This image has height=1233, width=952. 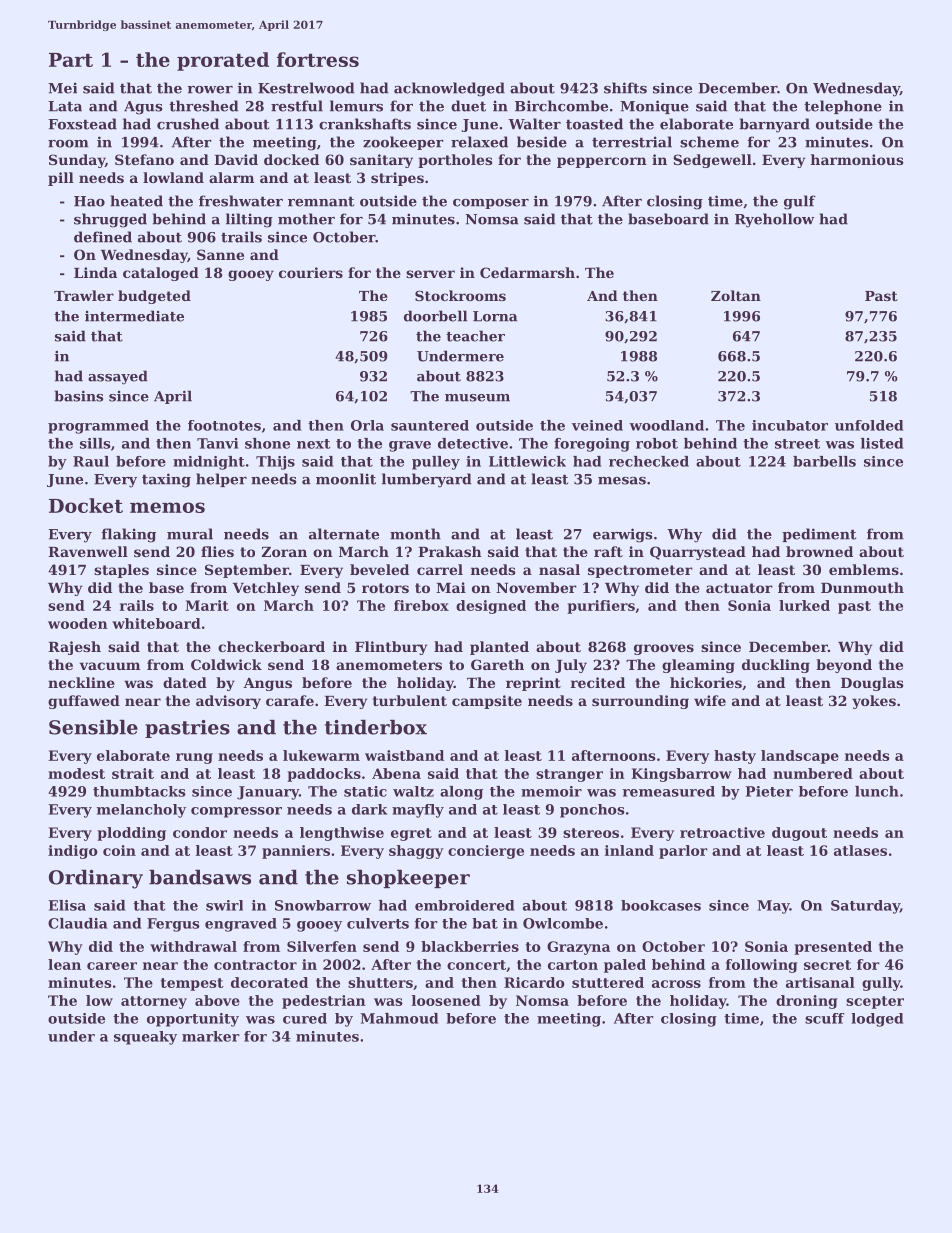 What do you see at coordinates (71, 60) in the image?
I see `Part` at bounding box center [71, 60].
